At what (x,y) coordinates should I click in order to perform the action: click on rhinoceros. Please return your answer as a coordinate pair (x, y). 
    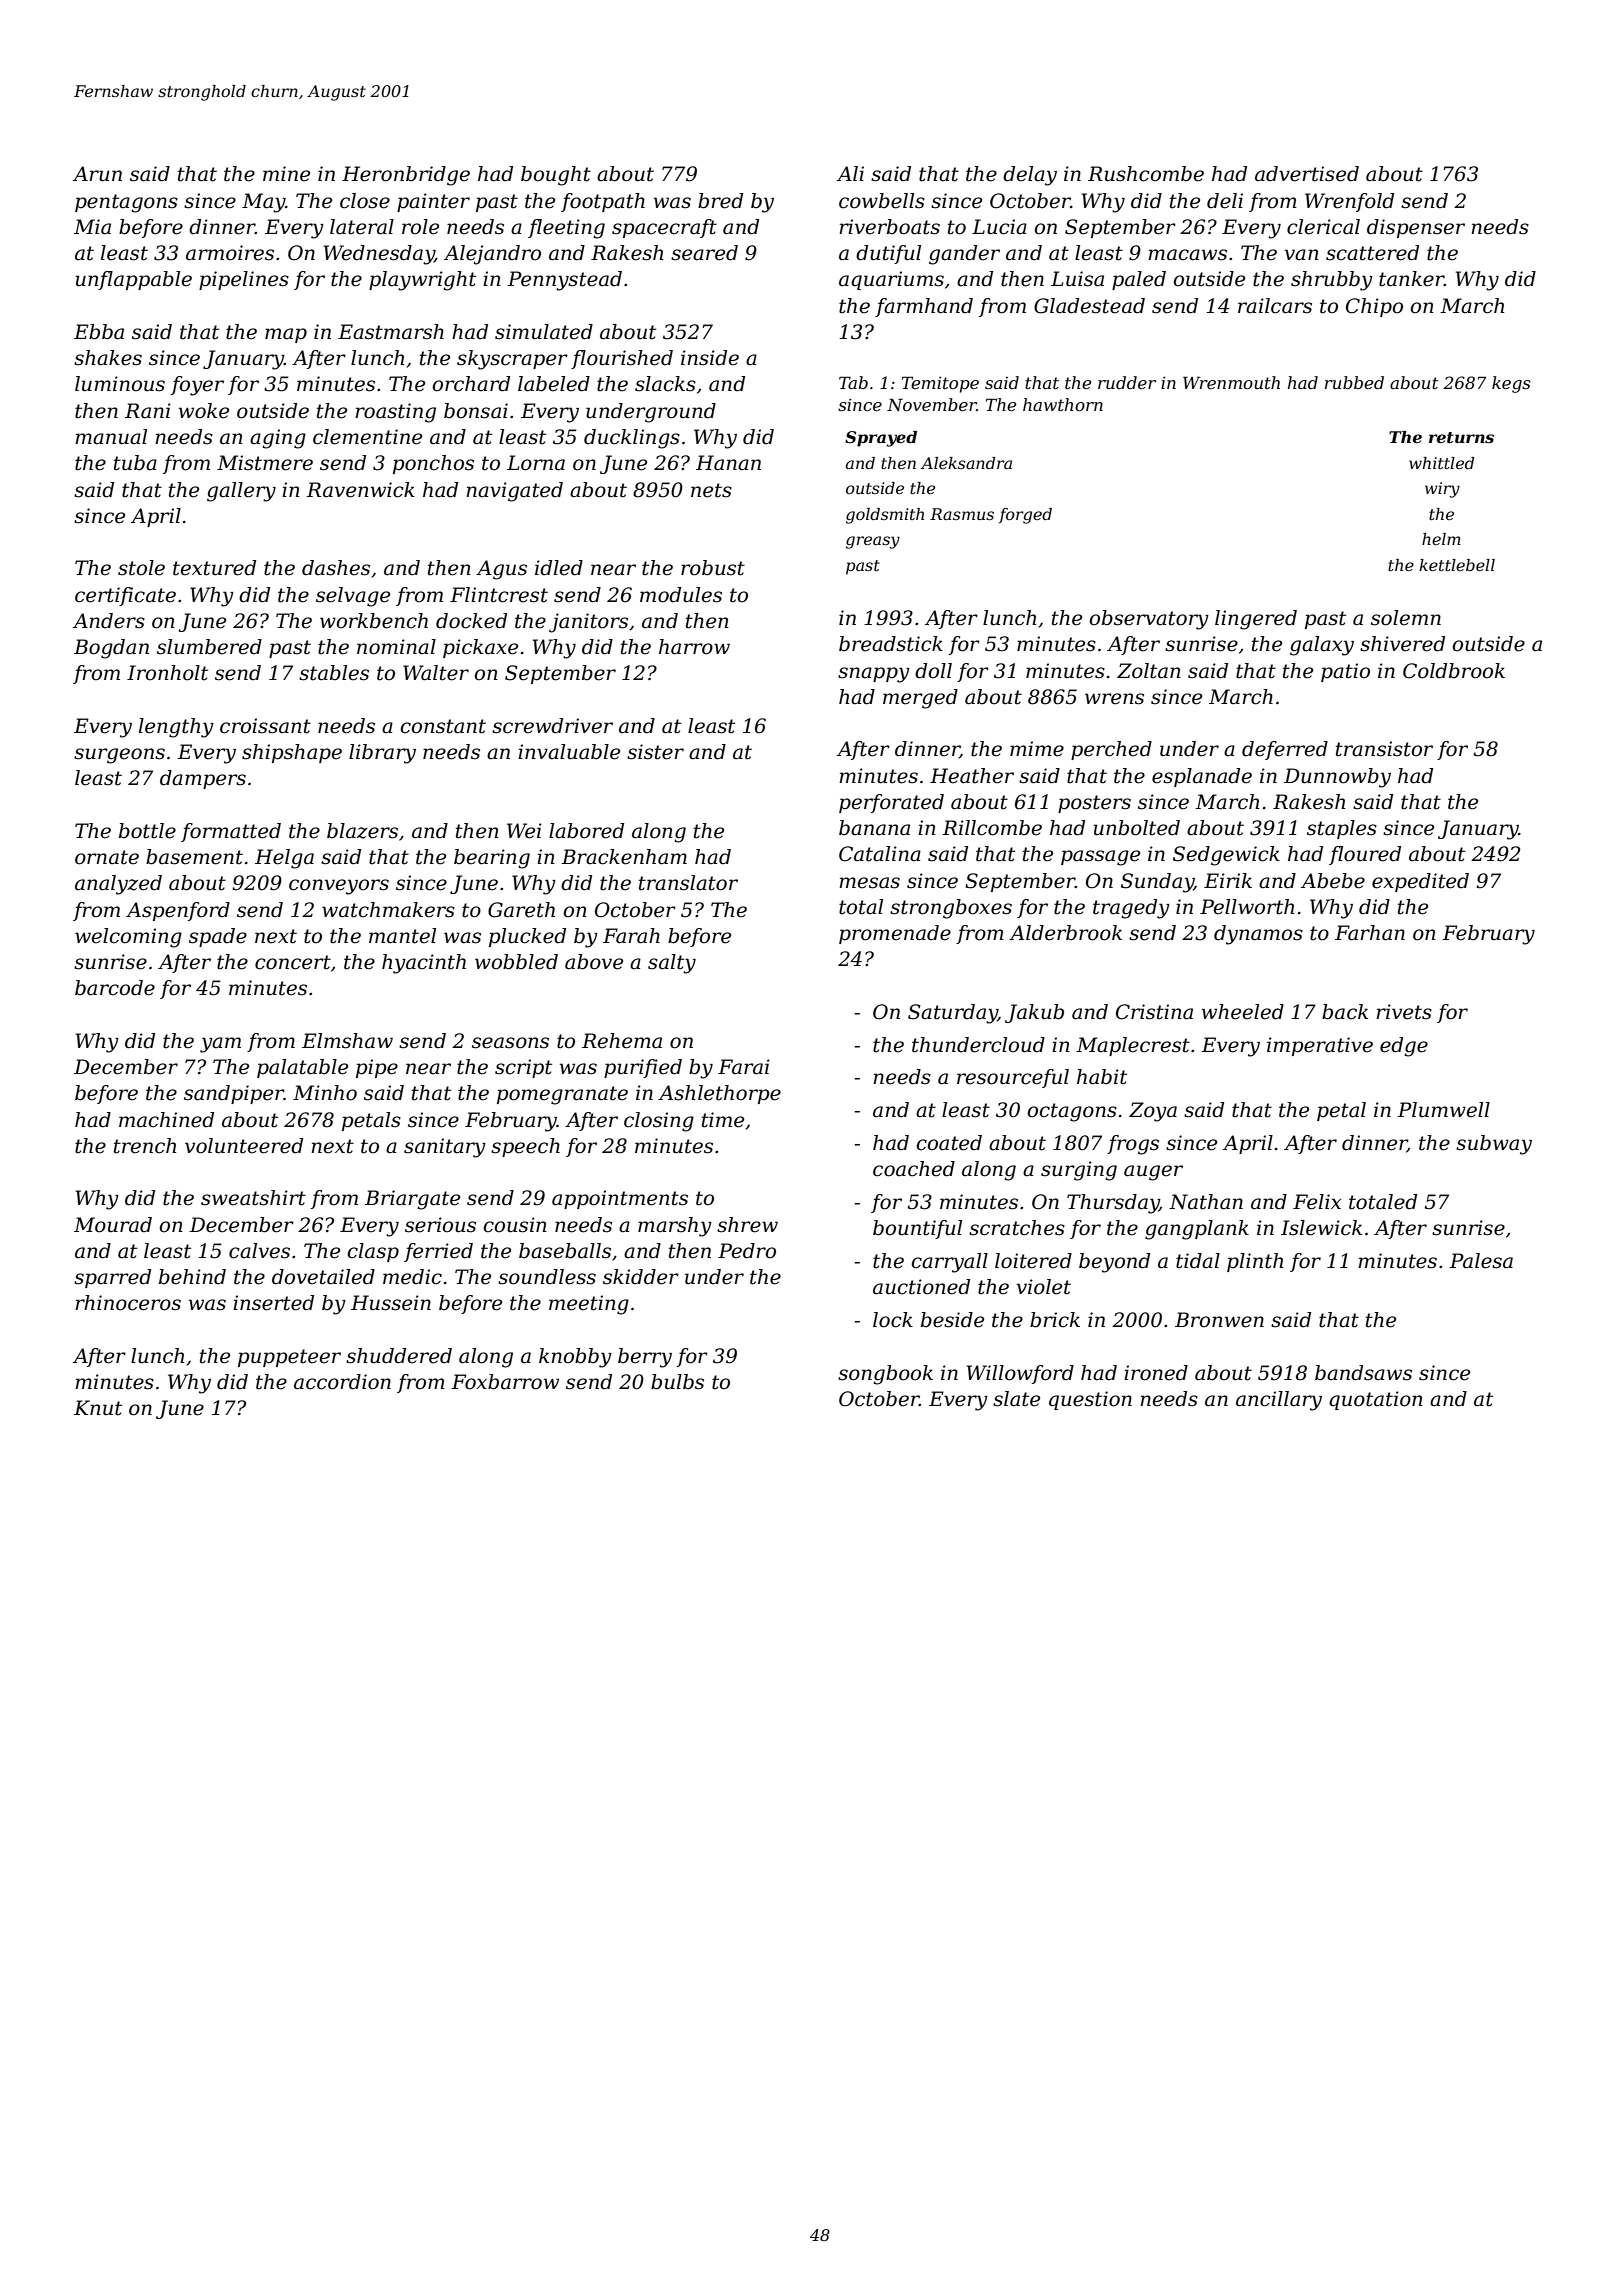
    Looking at the image, I should click on (128, 1303).
